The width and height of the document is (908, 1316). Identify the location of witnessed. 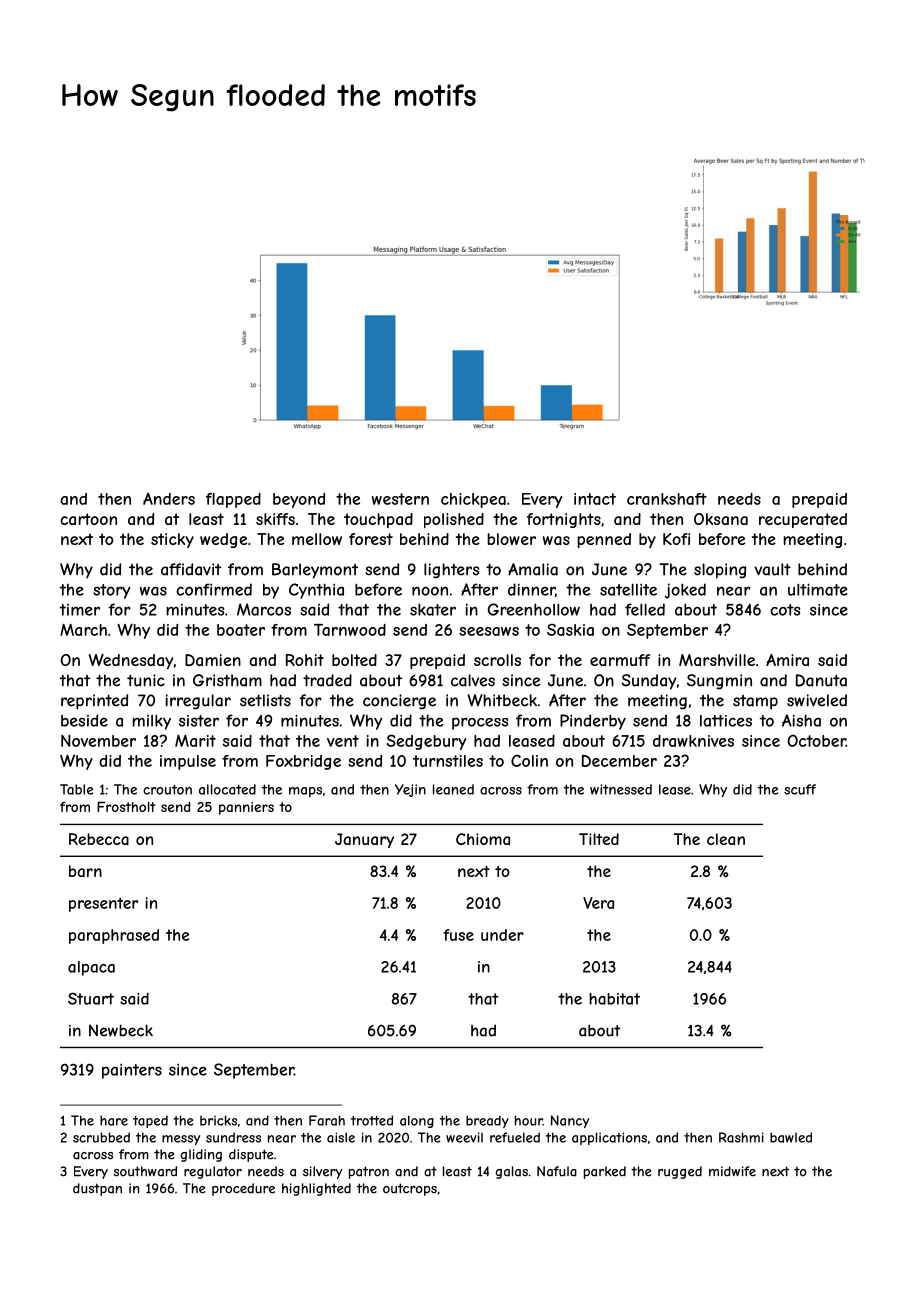
(621, 789).
